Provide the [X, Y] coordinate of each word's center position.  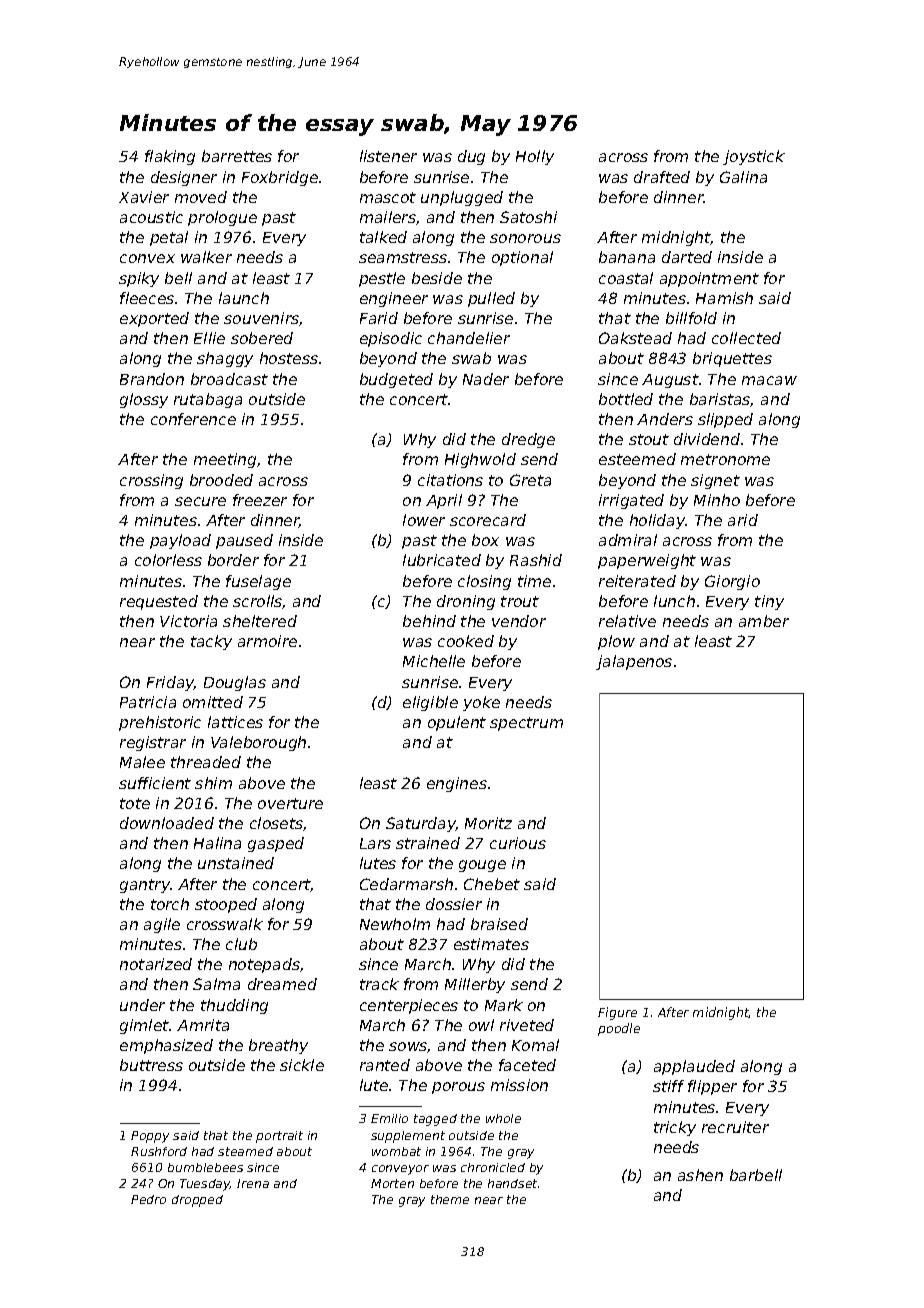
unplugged [462, 198]
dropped [197, 1201]
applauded [694, 1067]
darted [687, 257]
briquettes [732, 359]
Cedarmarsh [406, 884]
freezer [260, 500]
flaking [170, 157]
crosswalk [225, 924]
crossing [151, 481]
